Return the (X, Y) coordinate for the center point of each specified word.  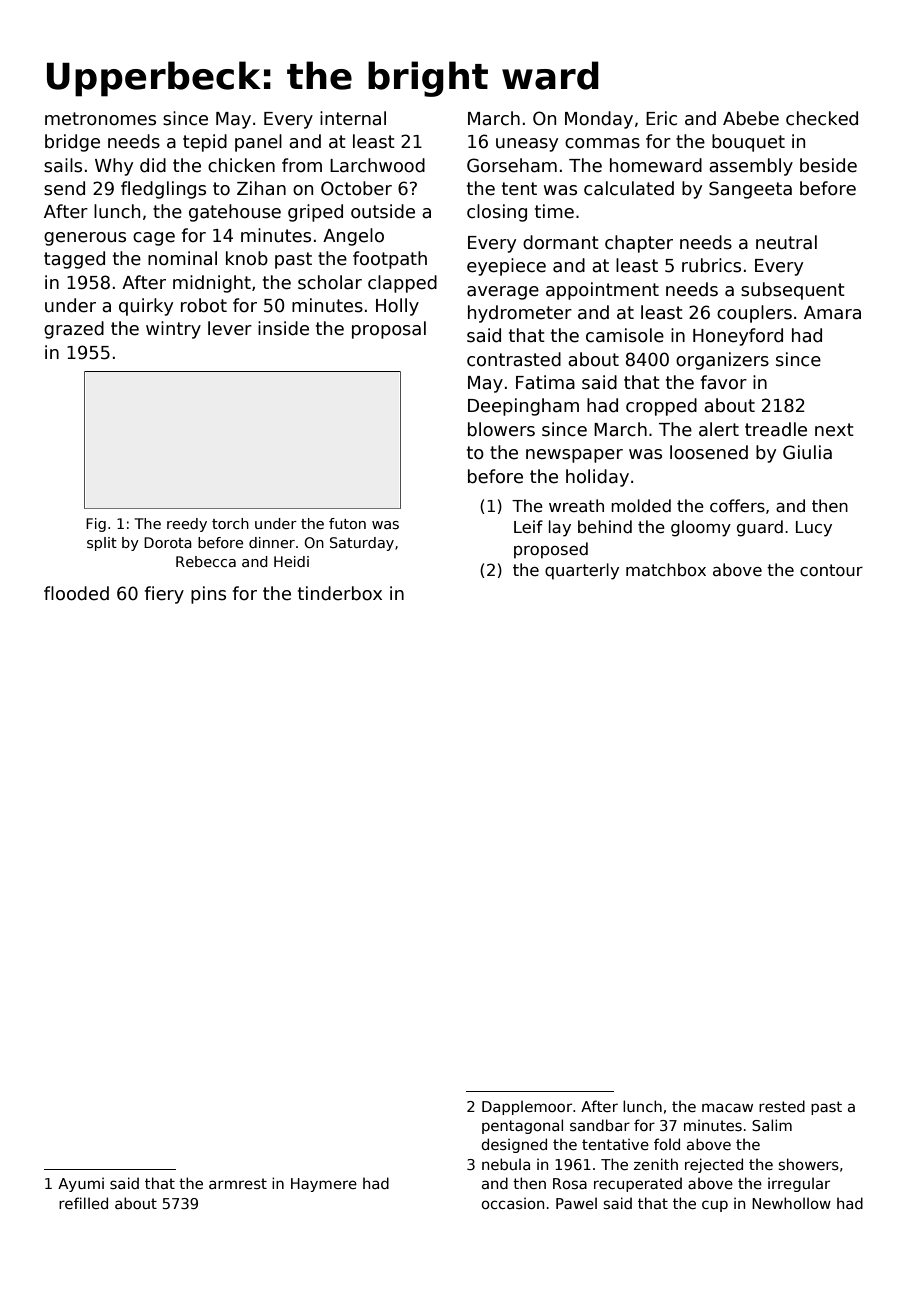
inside (283, 328)
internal (353, 118)
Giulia (807, 452)
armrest (238, 1183)
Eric (661, 118)
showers (809, 1164)
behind (605, 526)
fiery (164, 595)
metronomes (100, 119)
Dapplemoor (527, 1107)
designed (514, 1145)
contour (831, 570)
